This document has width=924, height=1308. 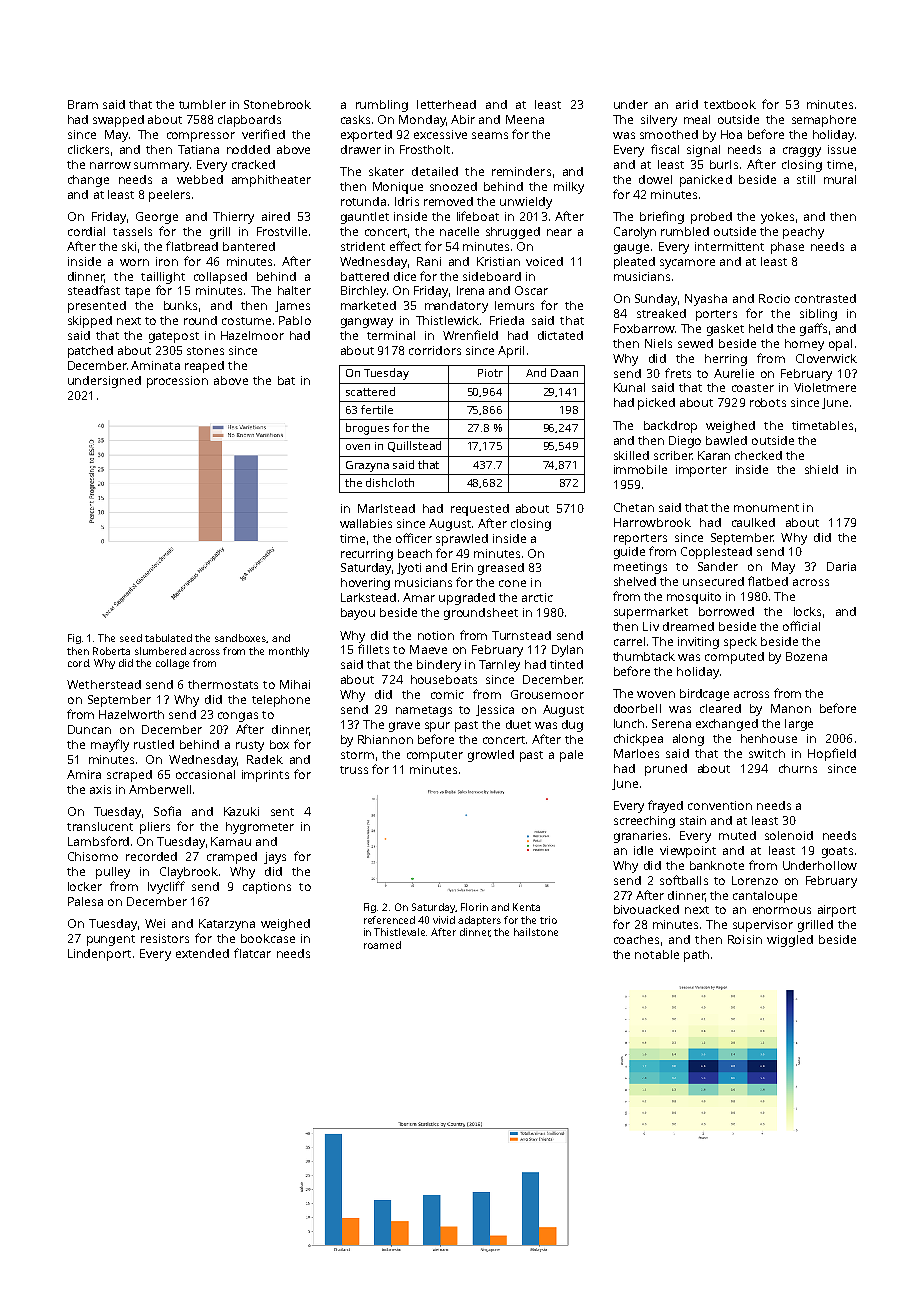 What do you see at coordinates (166, 887) in the document?
I see `Ivycliff` at bounding box center [166, 887].
